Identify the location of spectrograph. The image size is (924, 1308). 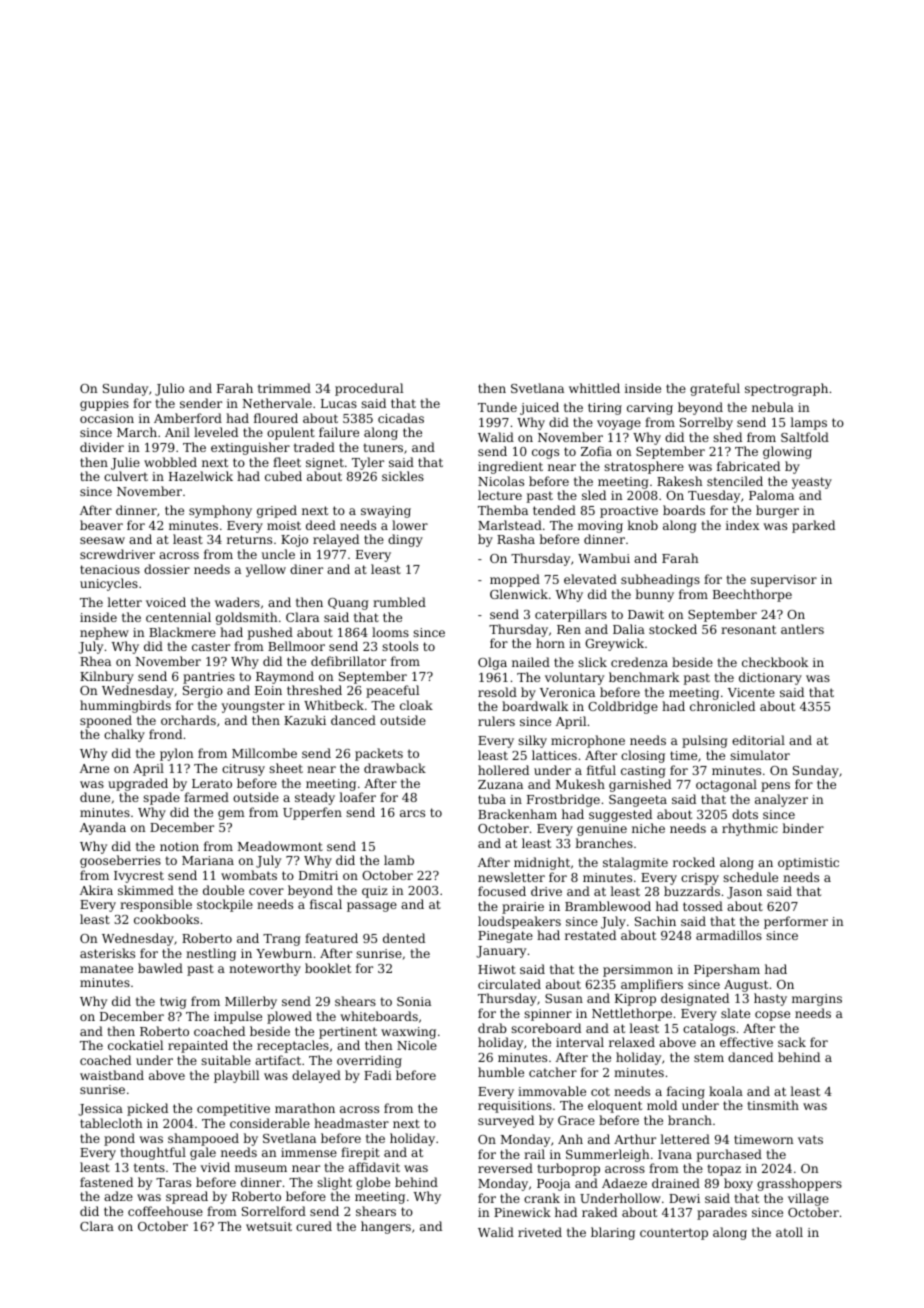
(786, 389).
